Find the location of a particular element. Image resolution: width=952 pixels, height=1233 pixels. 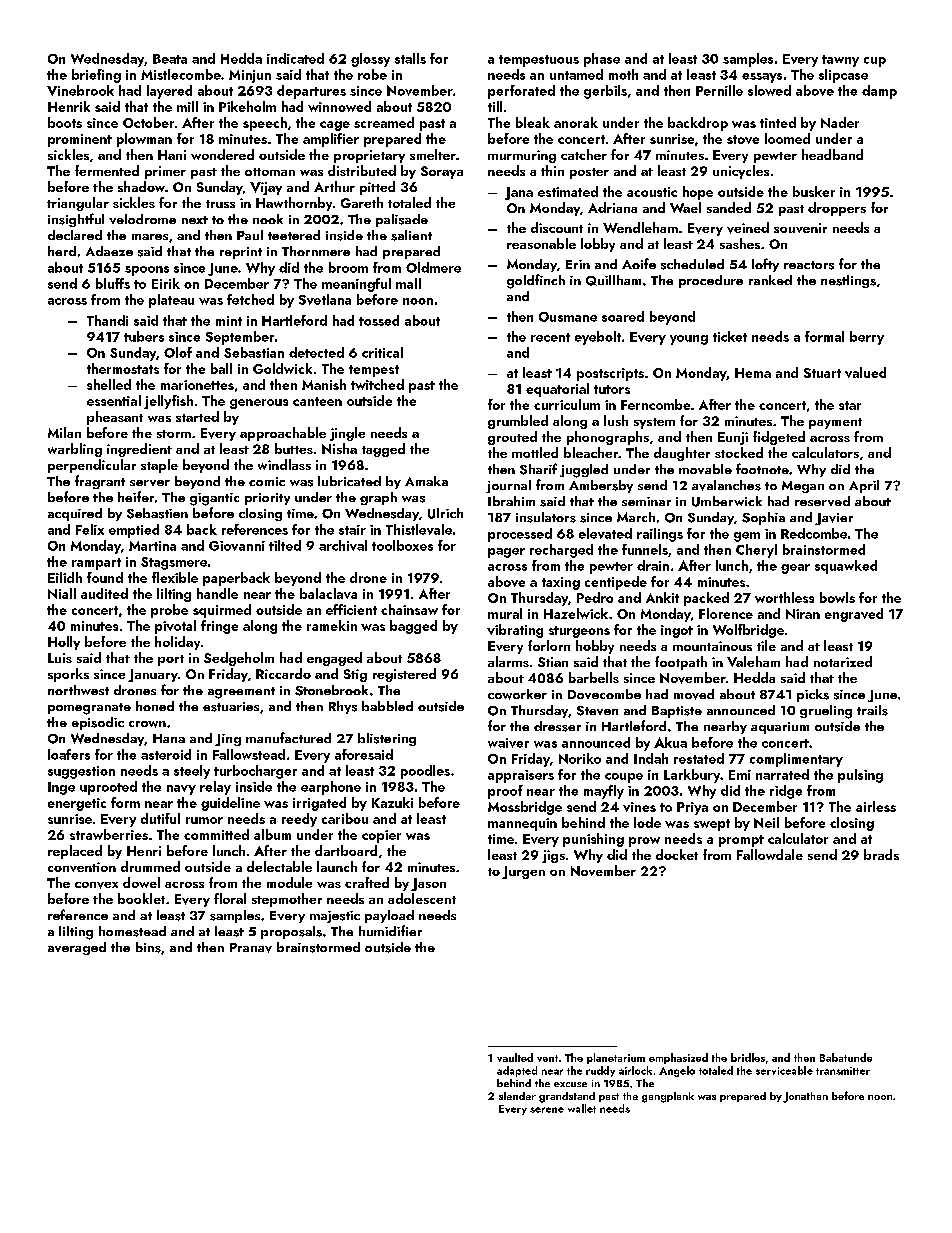

bins is located at coordinates (148, 947).
